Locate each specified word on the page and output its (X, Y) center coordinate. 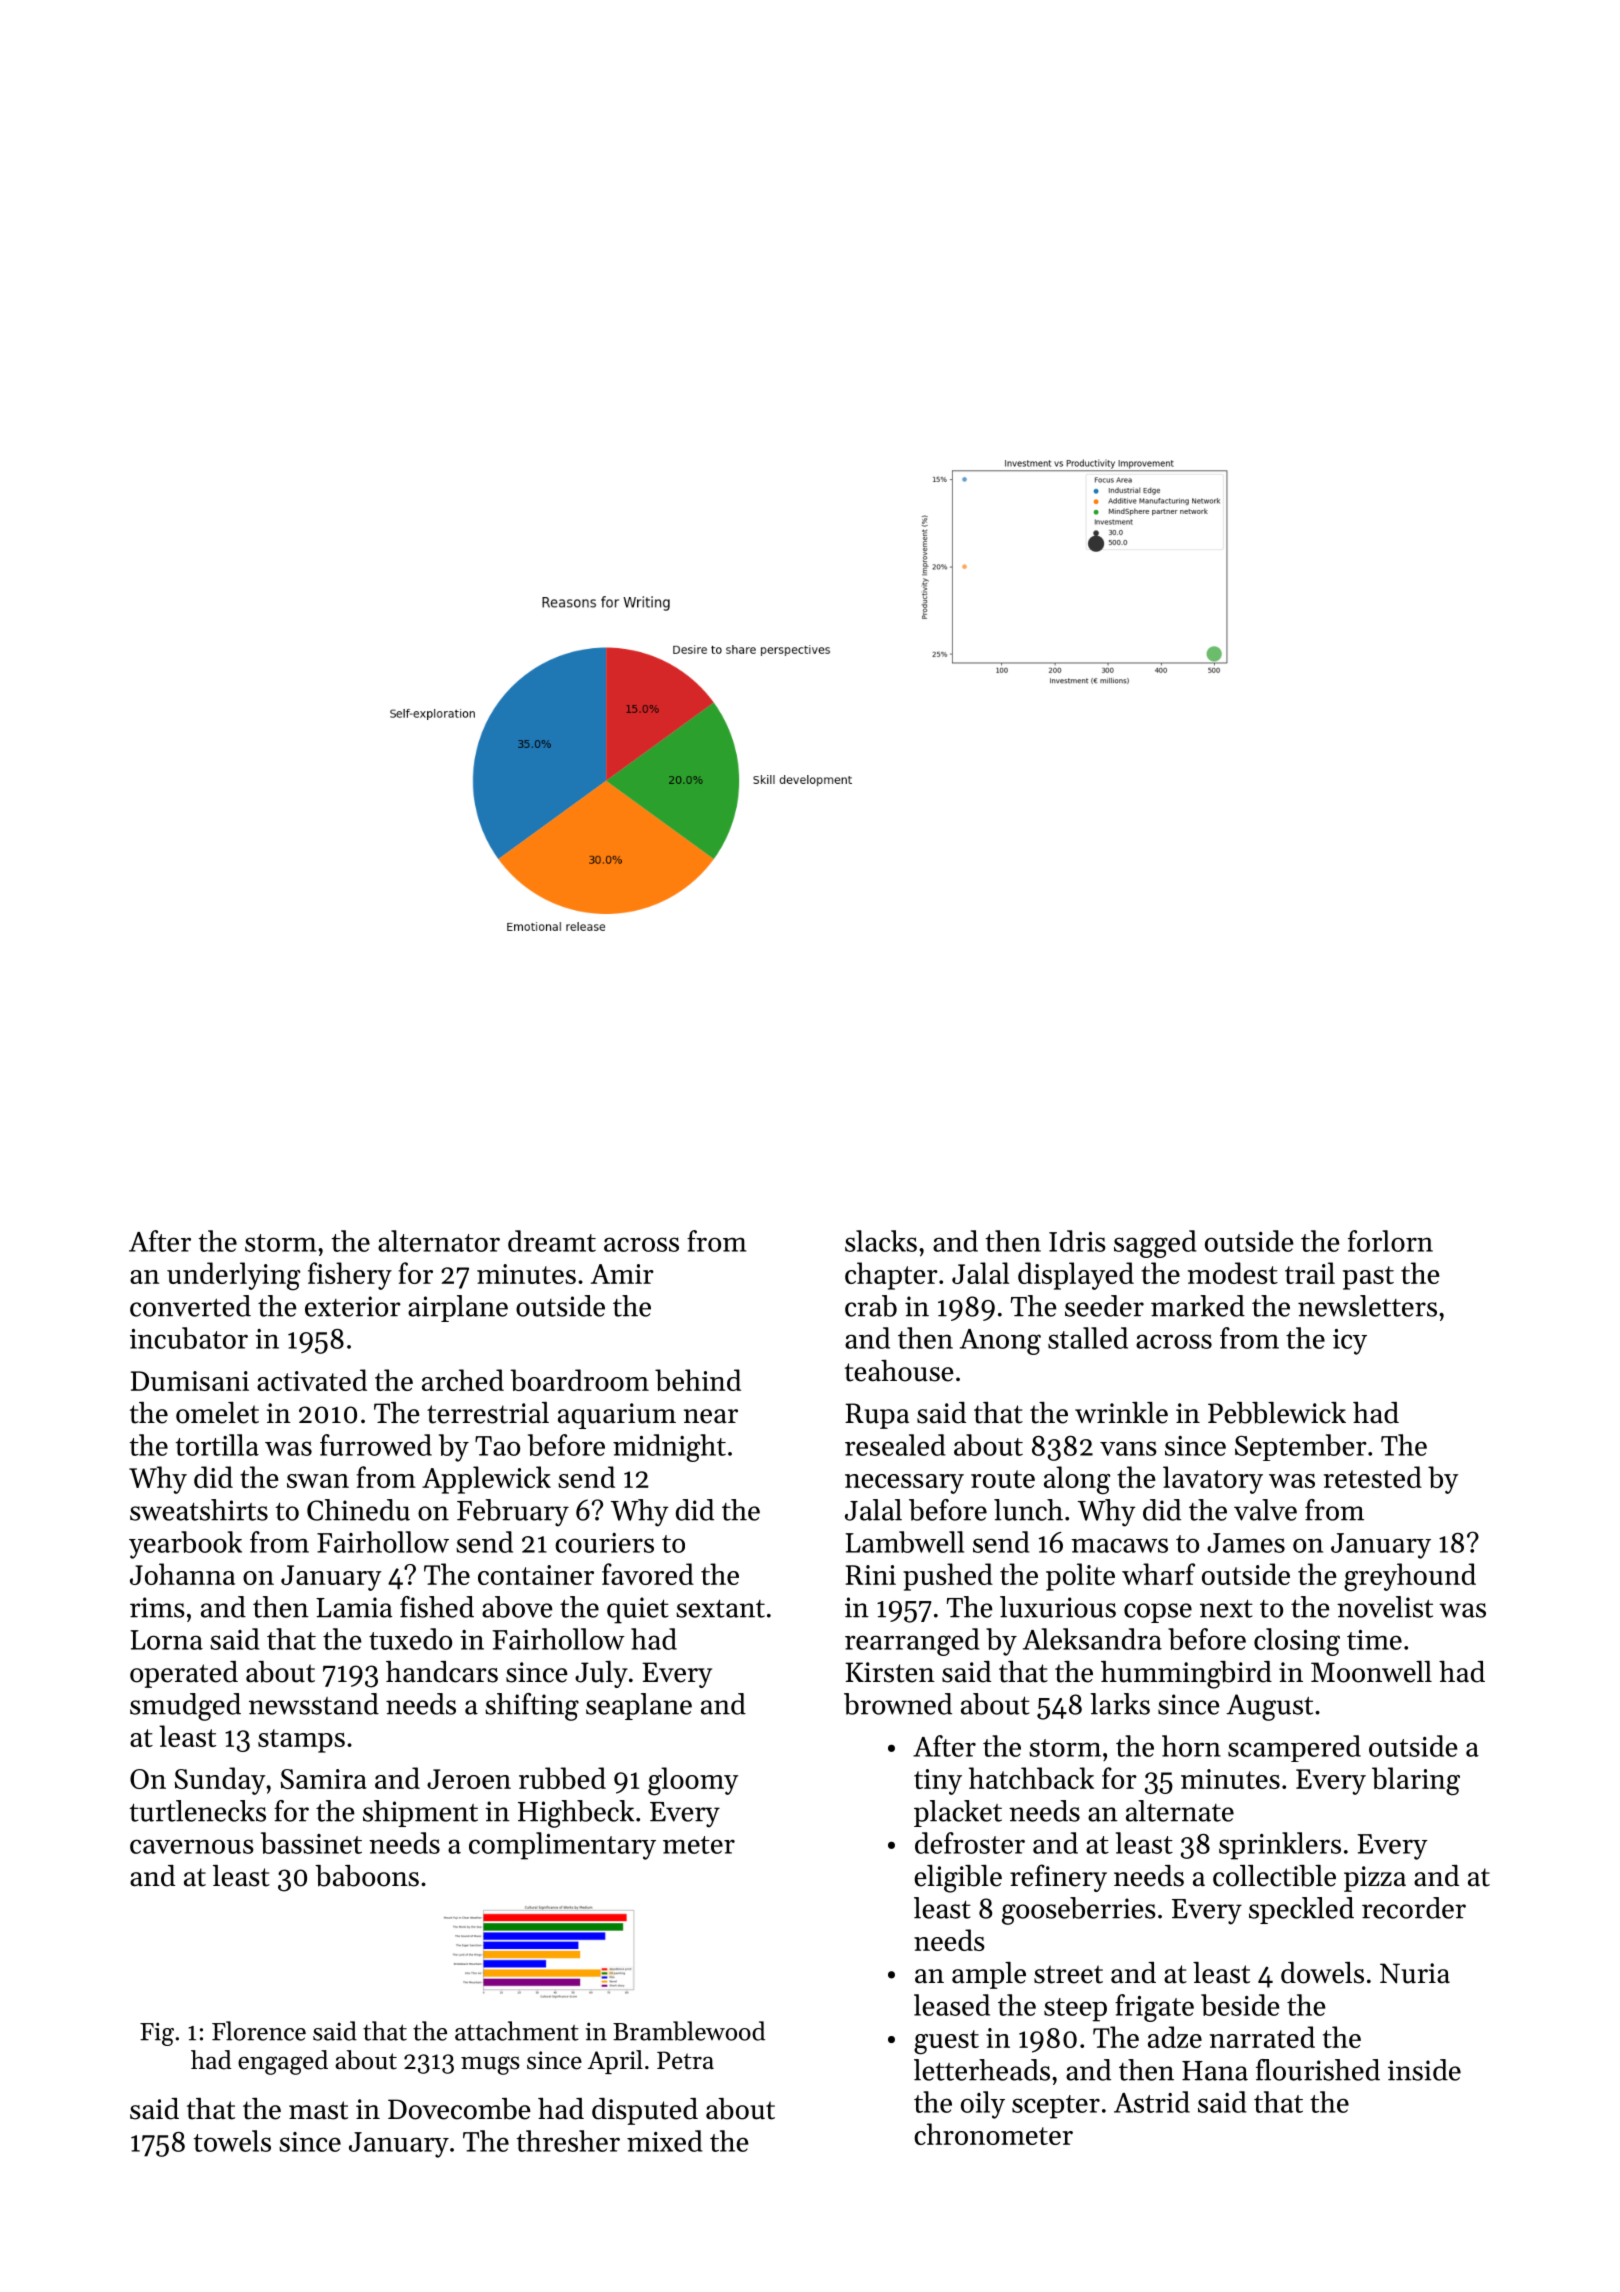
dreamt (552, 1241)
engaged (283, 2062)
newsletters (1367, 1306)
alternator (439, 1241)
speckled (1301, 1910)
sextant (720, 1608)
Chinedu (358, 1510)
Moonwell (1371, 1672)
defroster (970, 1843)
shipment (420, 1813)
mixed (665, 2141)
